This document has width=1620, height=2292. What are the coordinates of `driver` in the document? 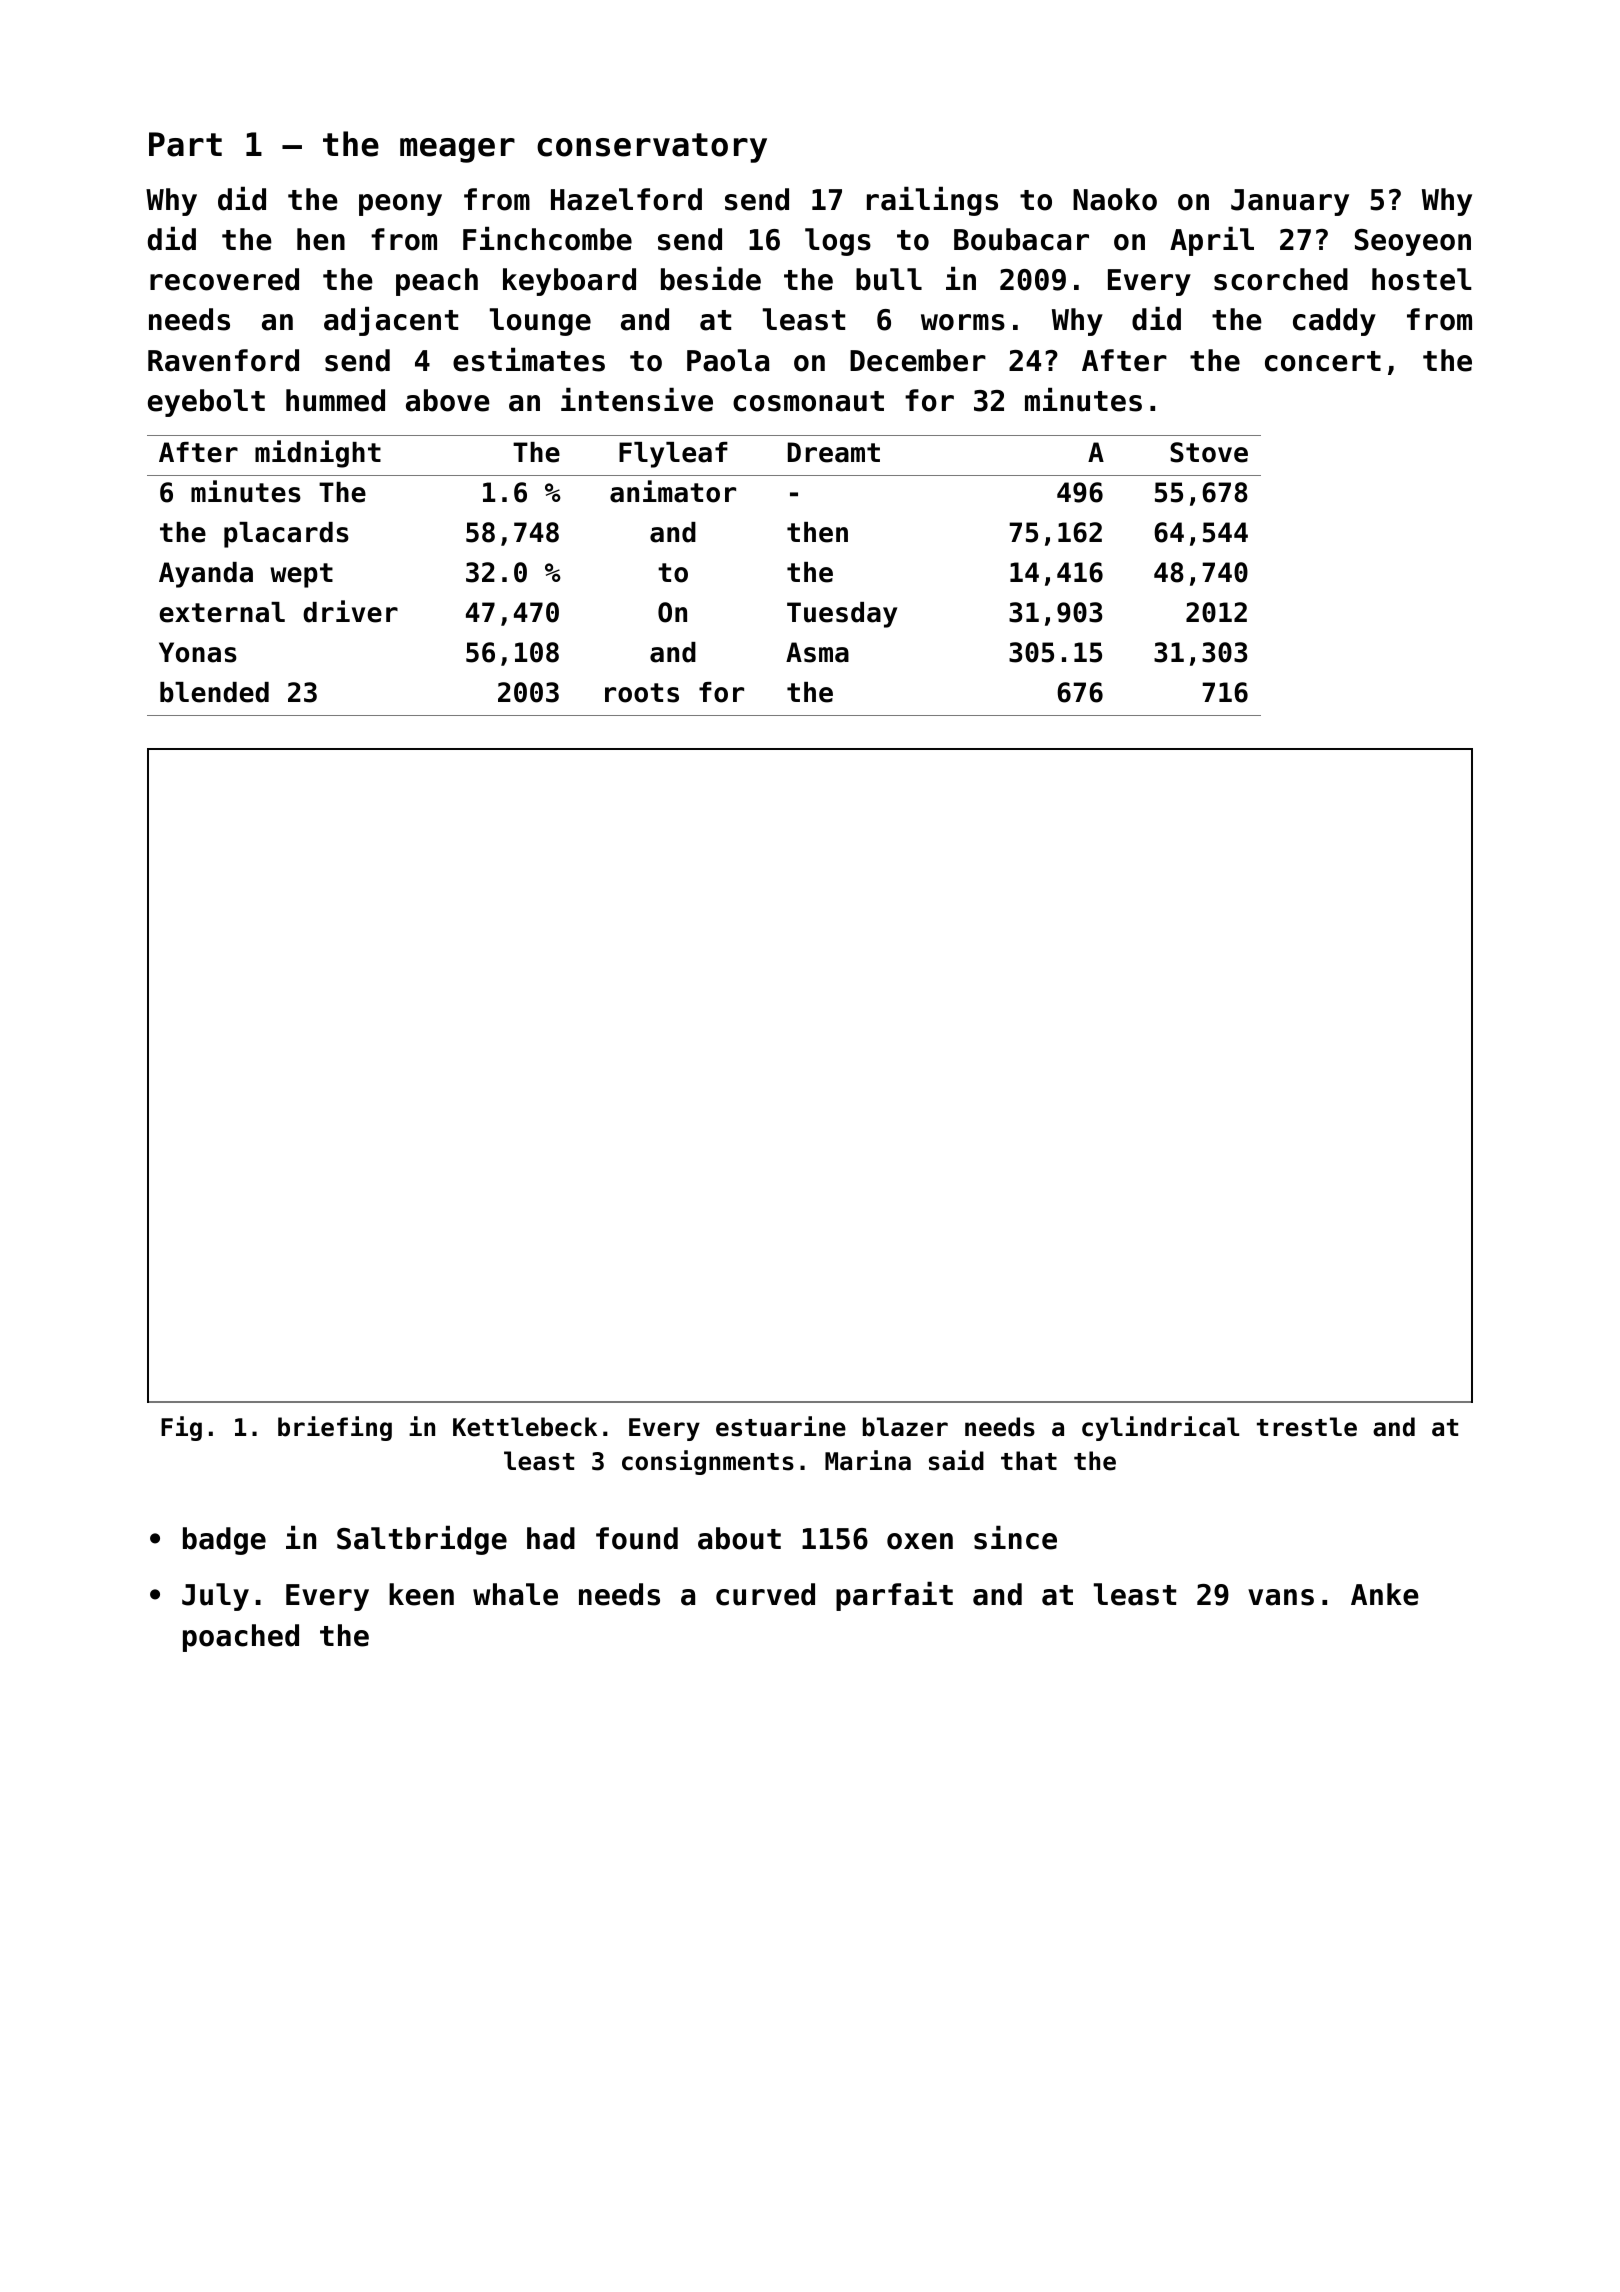 It's located at (350, 611).
